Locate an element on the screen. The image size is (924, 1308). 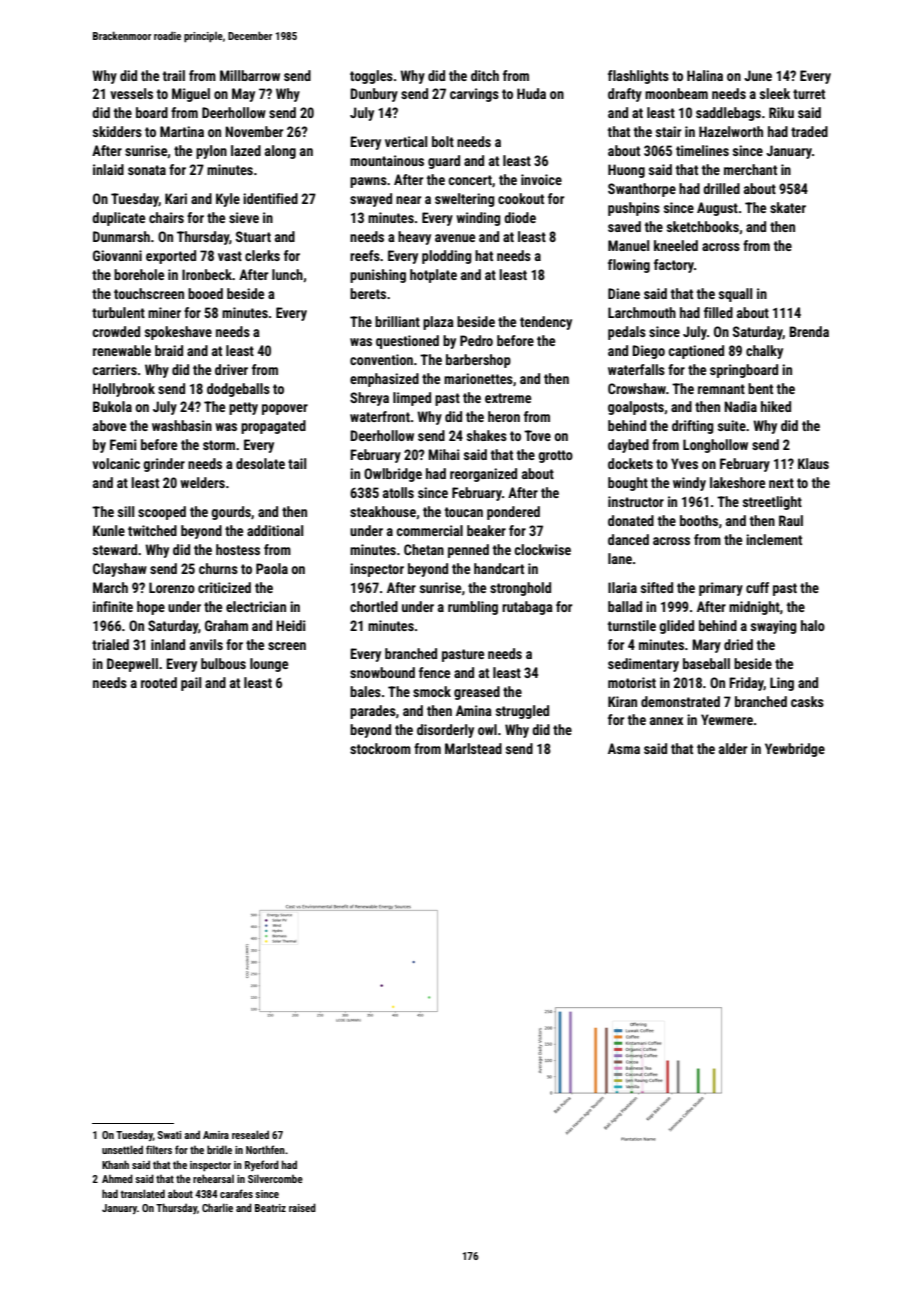
ditch is located at coordinates (485, 75).
